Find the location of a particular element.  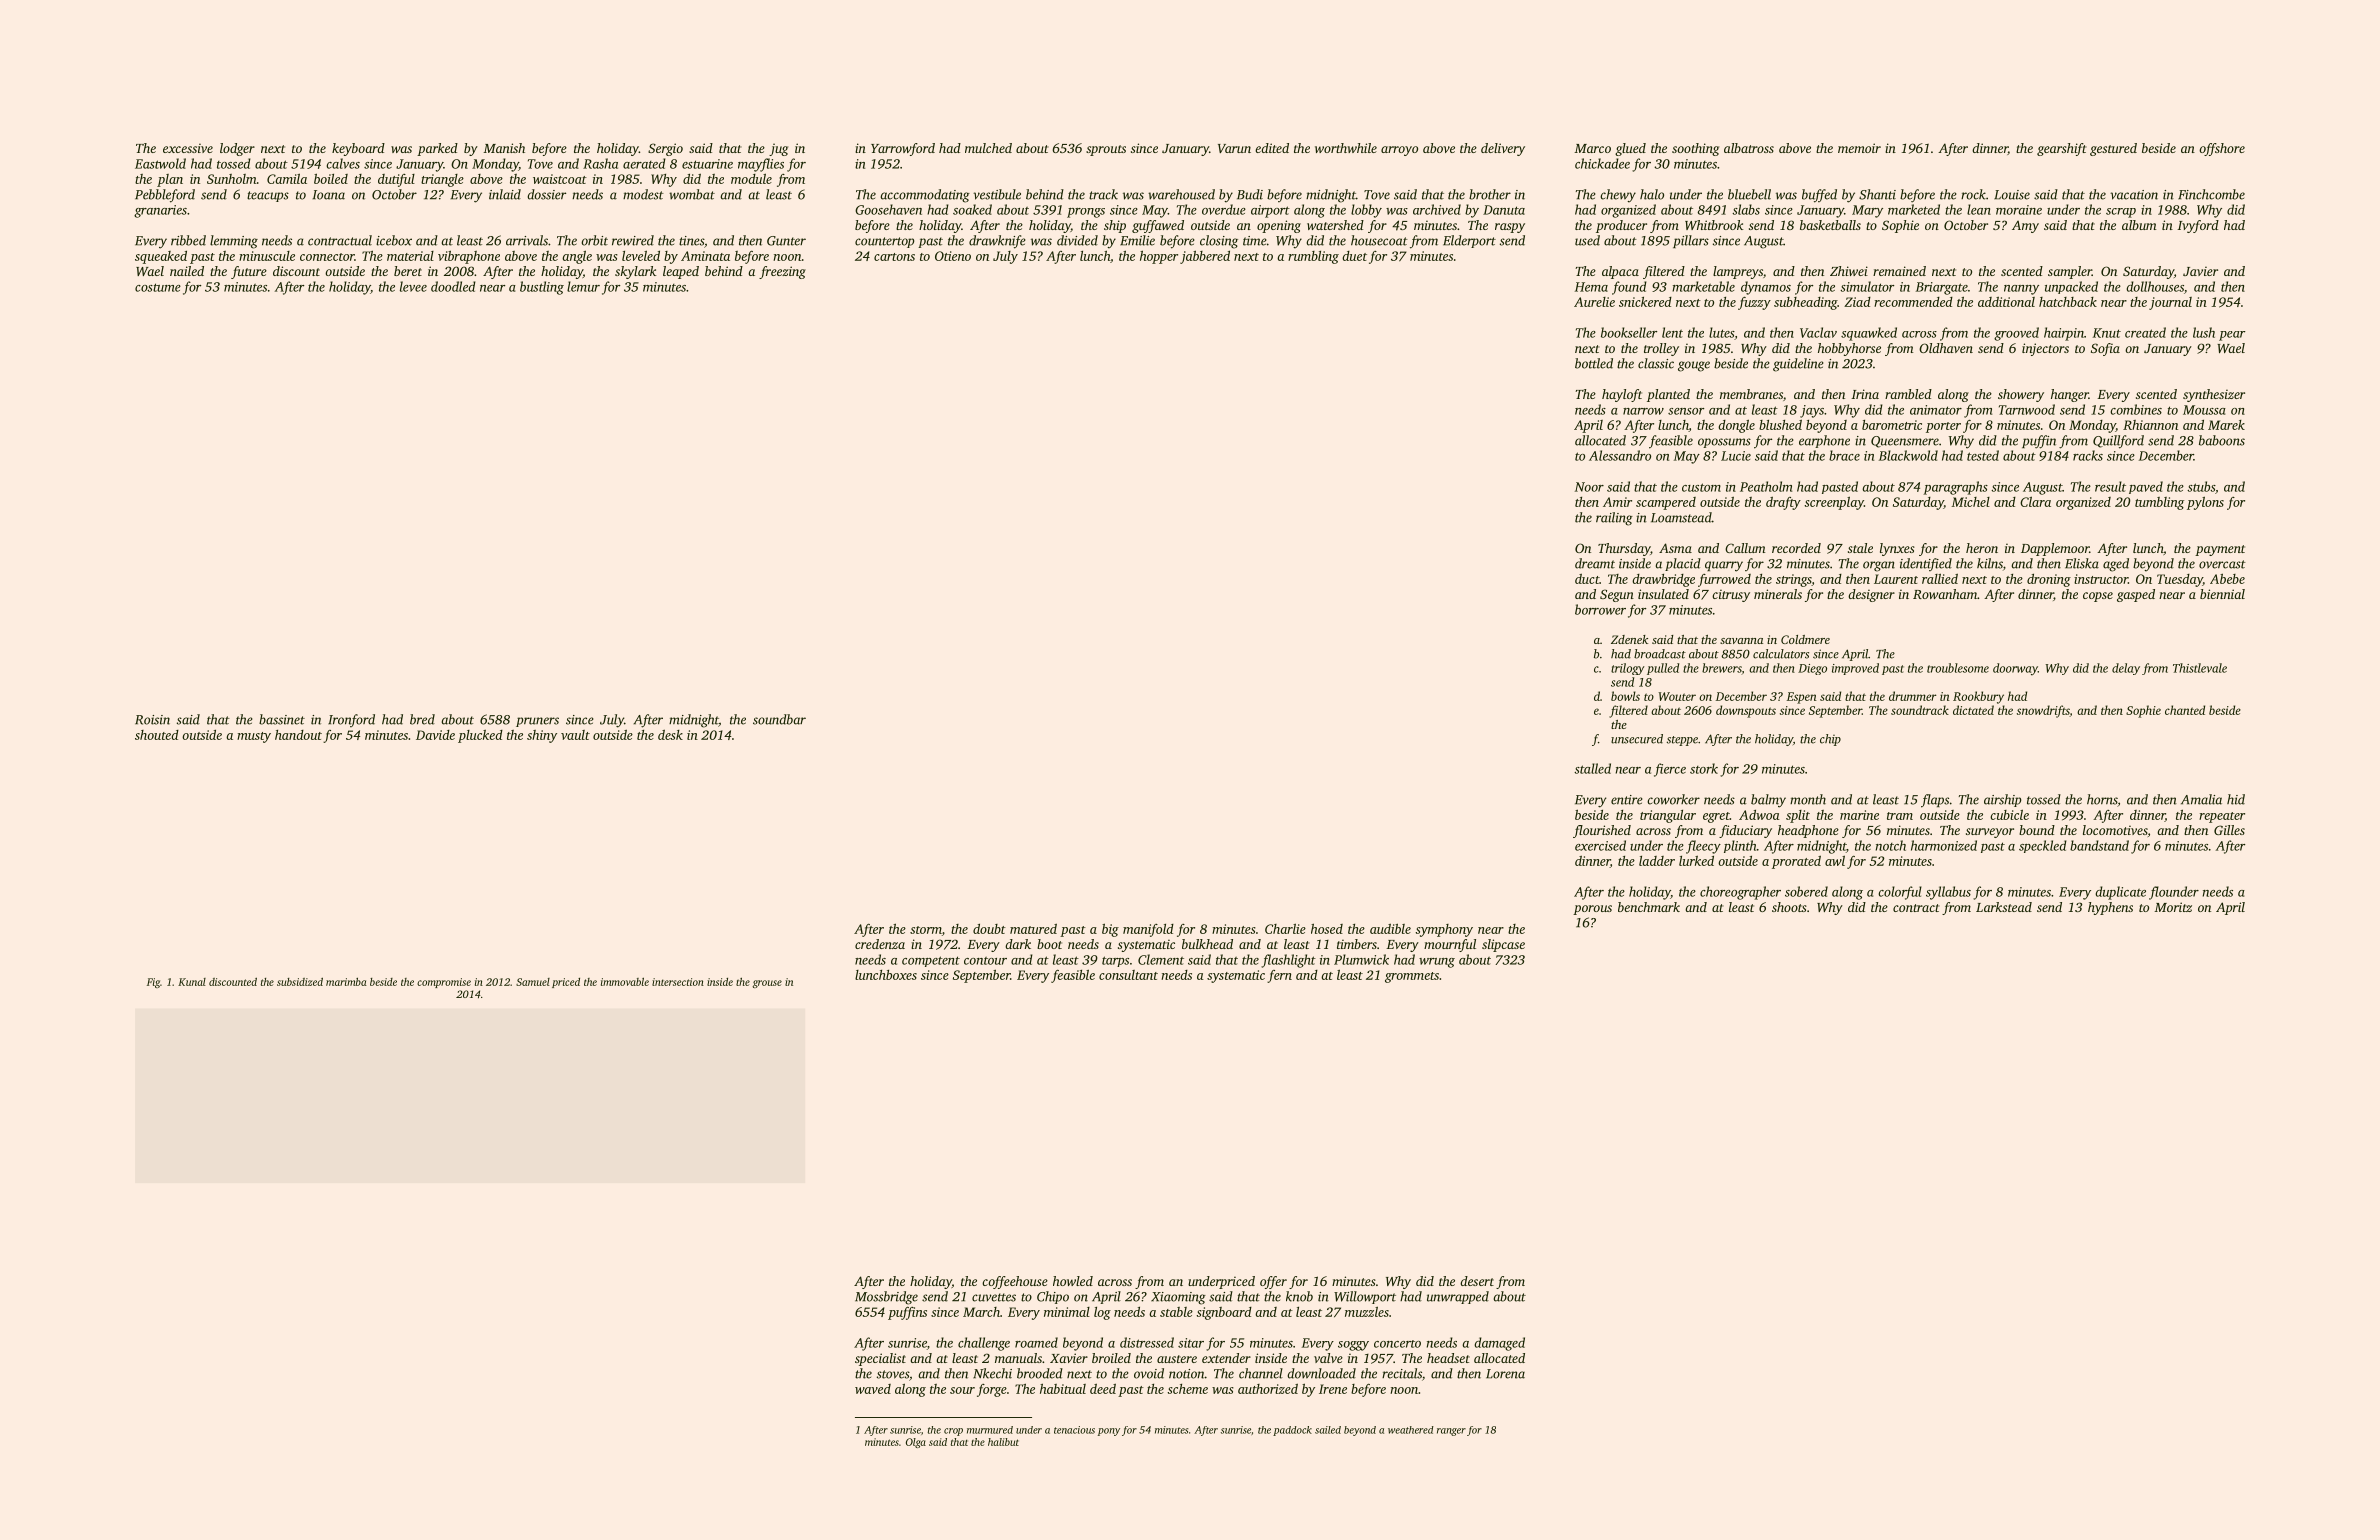

month is located at coordinates (1808, 799).
